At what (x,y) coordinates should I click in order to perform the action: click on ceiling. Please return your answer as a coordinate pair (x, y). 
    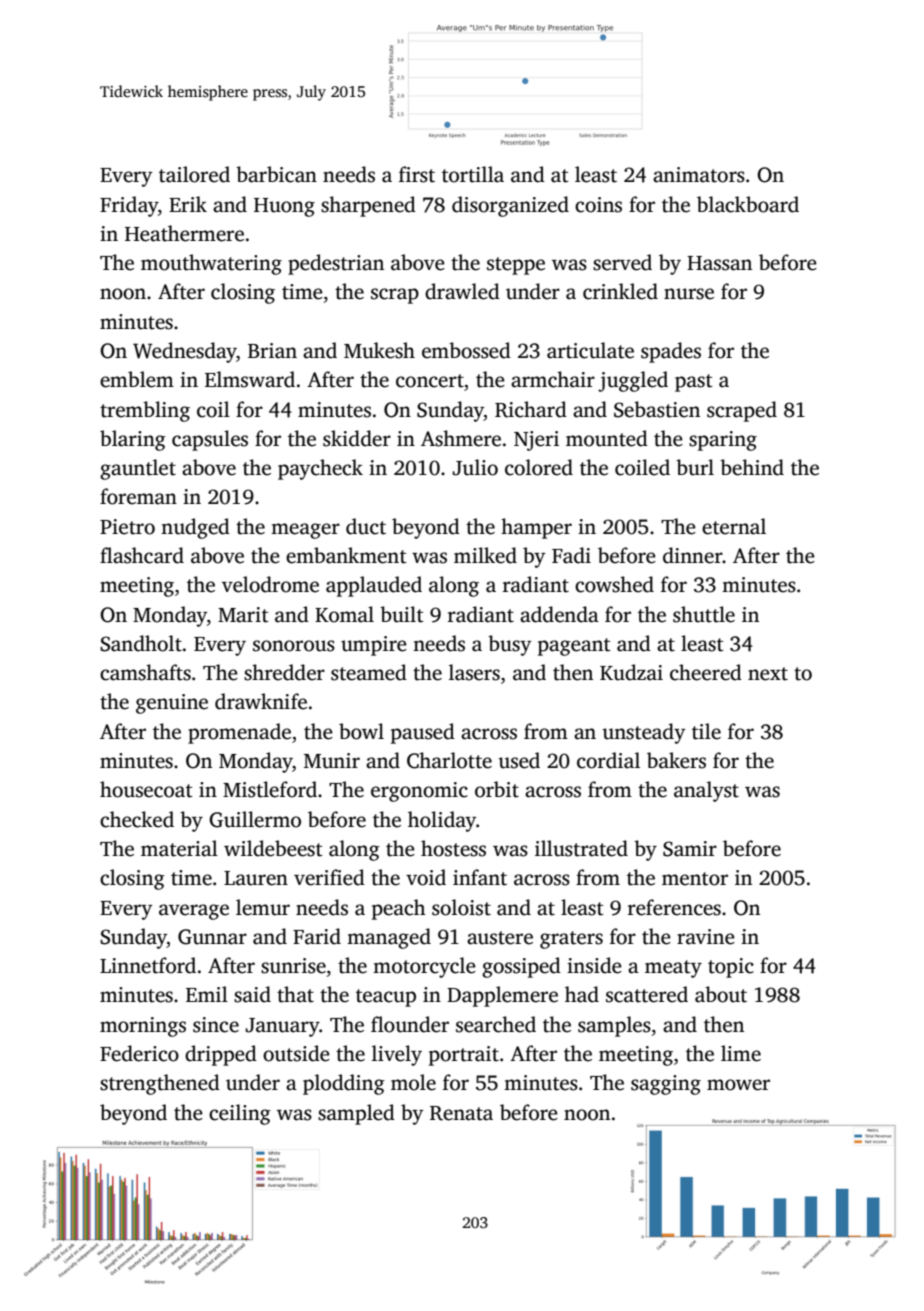
    Looking at the image, I should click on (240, 1114).
